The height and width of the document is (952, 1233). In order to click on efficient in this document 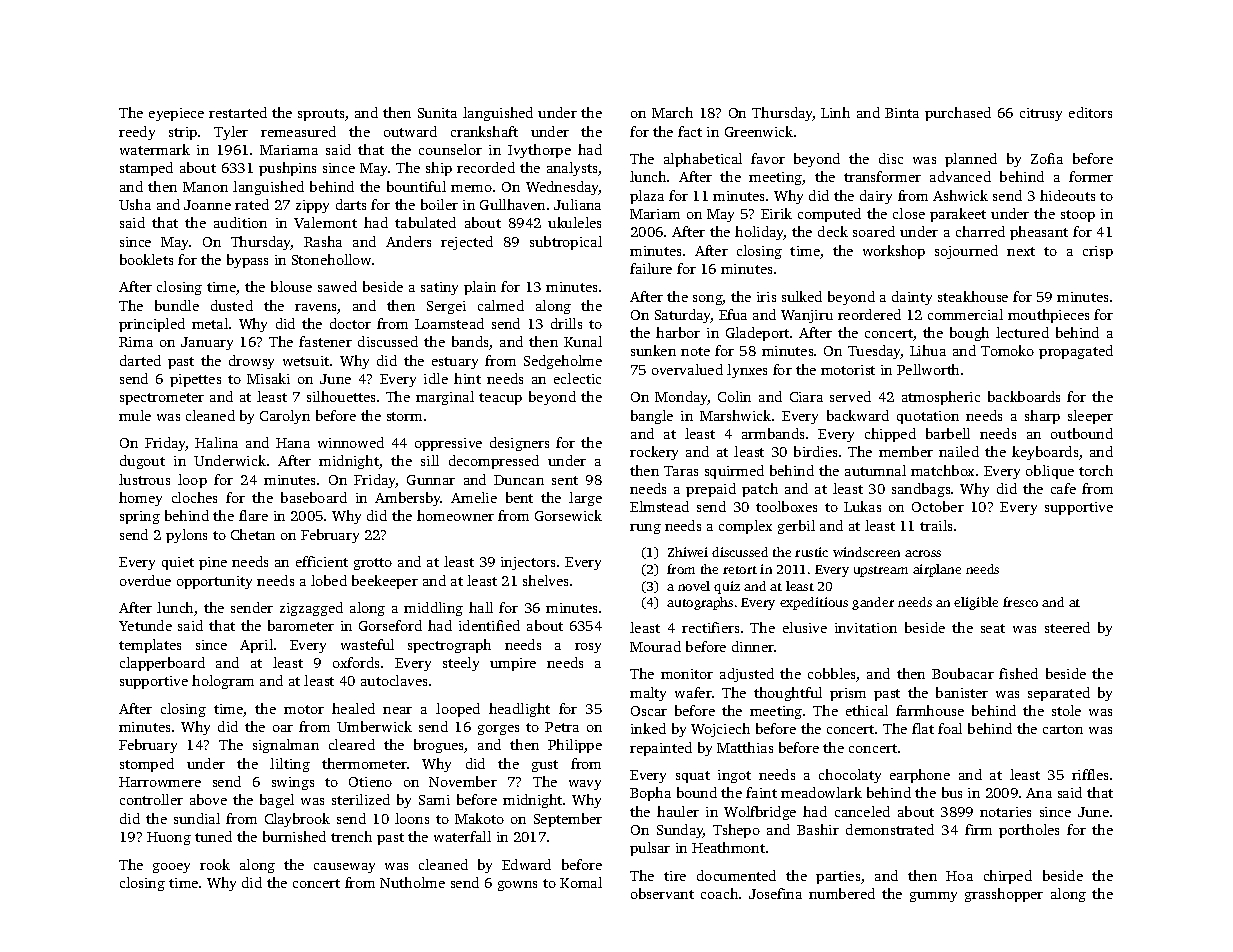, I will do `click(322, 561)`.
